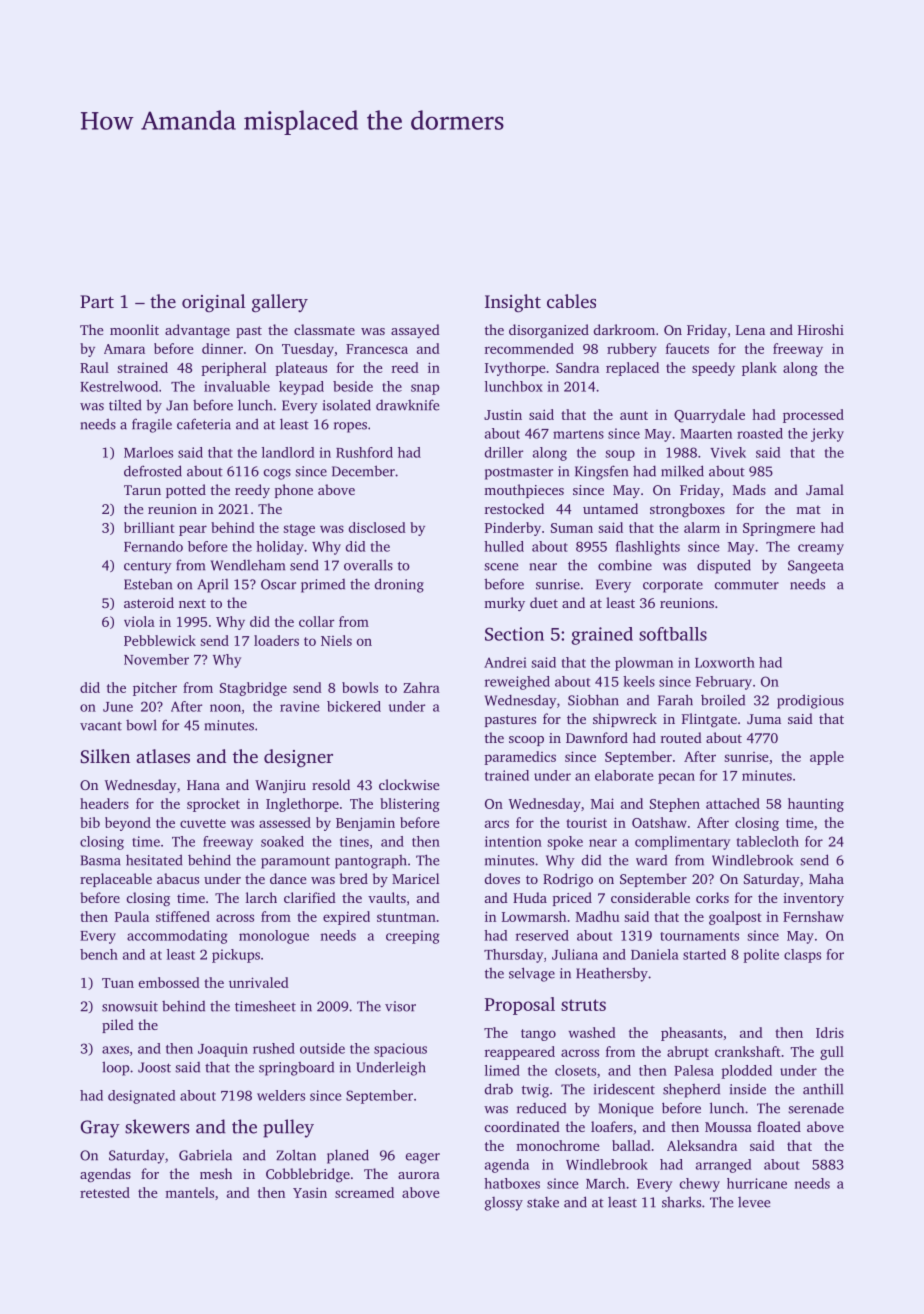 This screenshot has height=1314, width=924. What do you see at coordinates (735, 918) in the screenshot?
I see `goalpost` at bounding box center [735, 918].
